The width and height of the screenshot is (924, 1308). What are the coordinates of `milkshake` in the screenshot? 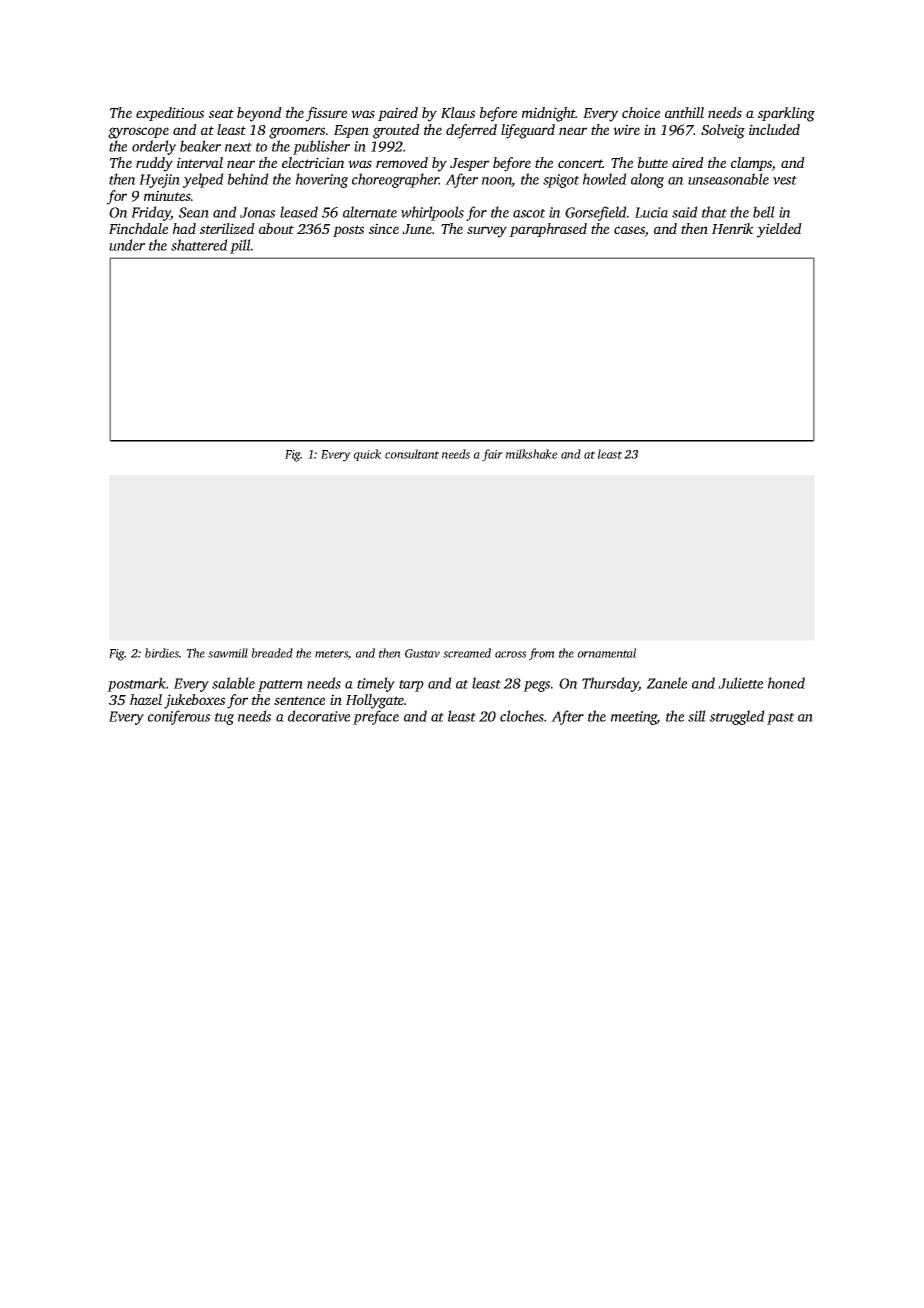 It's located at (531, 454).
